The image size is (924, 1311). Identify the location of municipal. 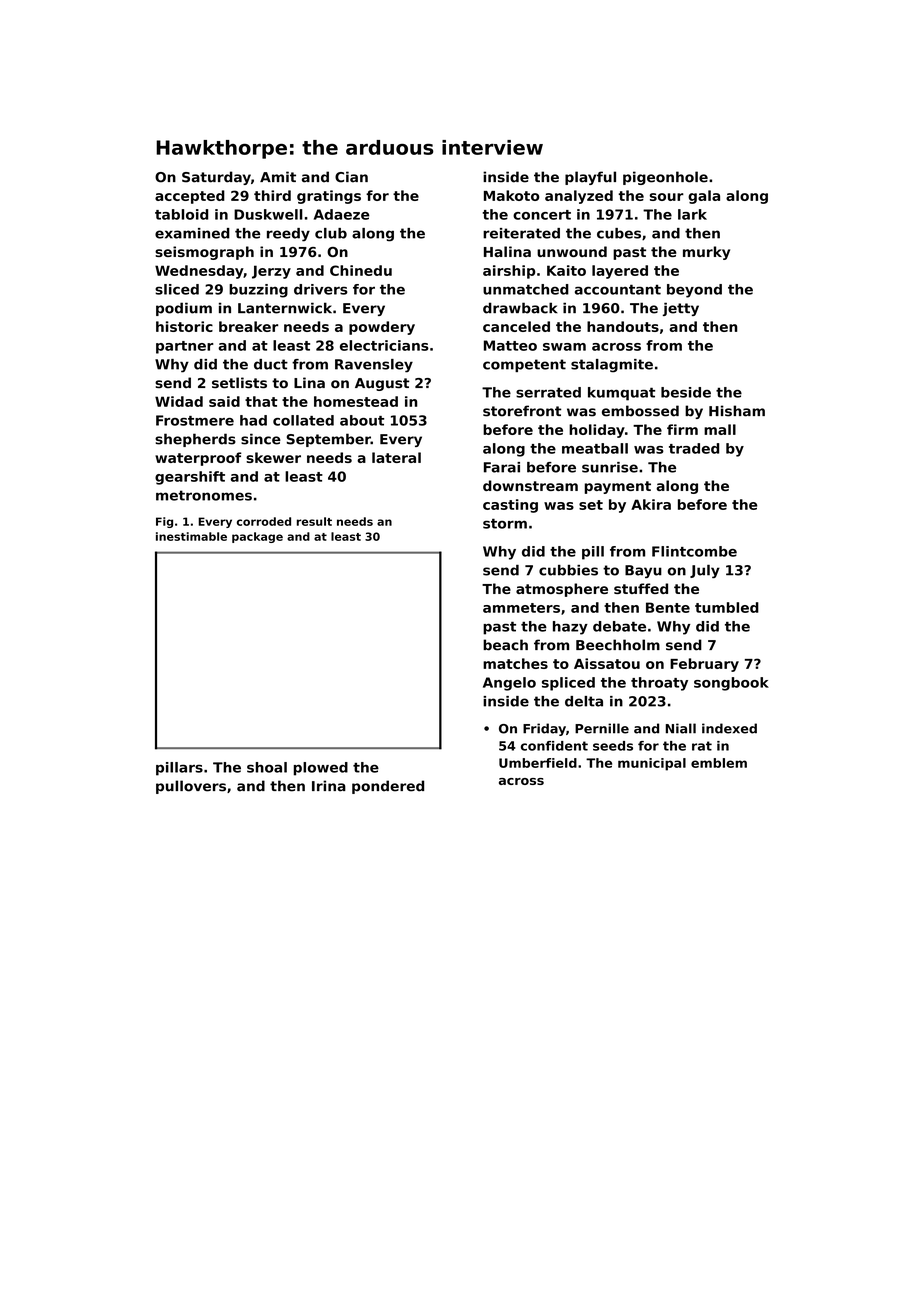
(652, 764).
